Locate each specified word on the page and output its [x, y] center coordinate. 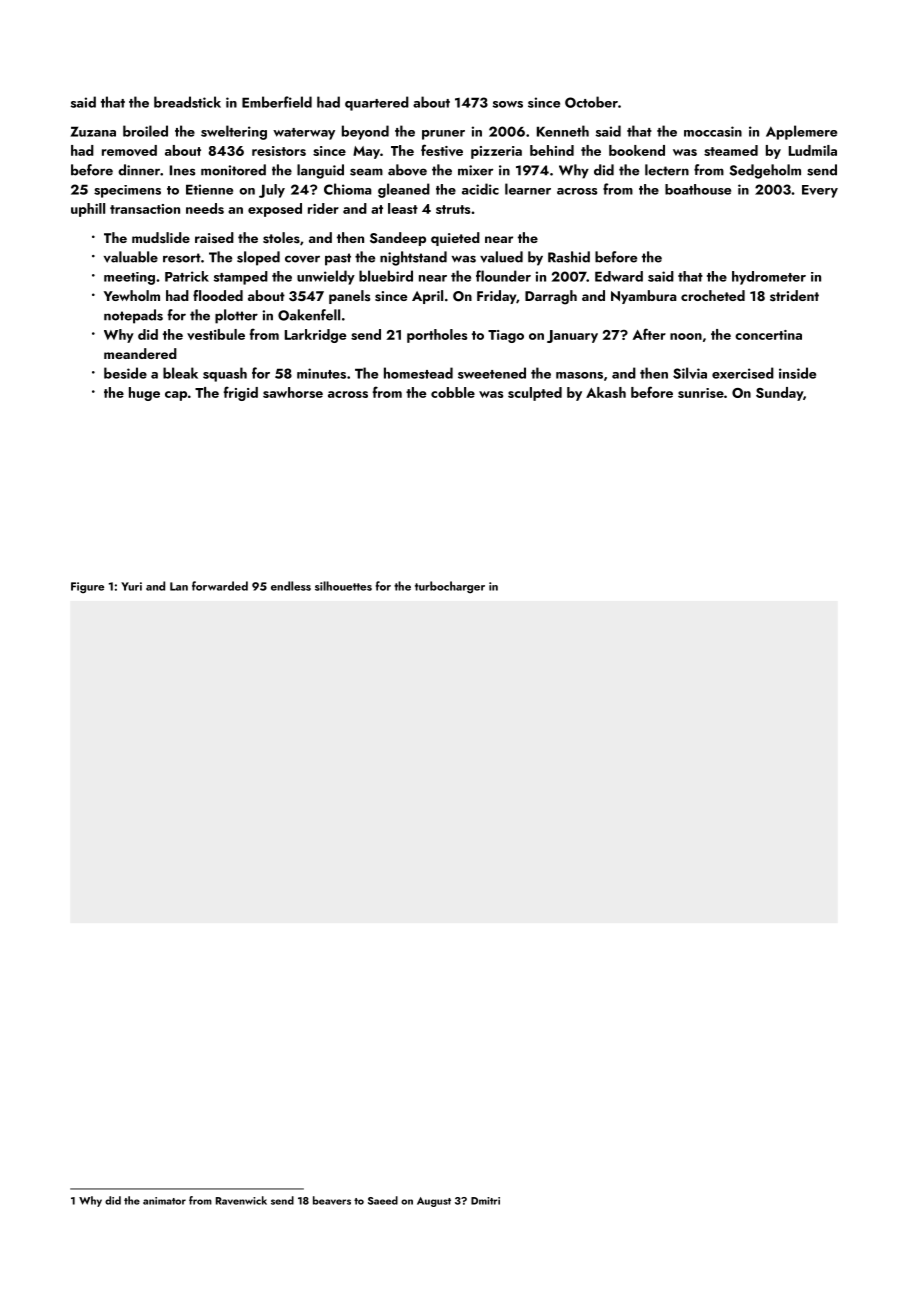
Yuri [131, 586]
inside [797, 373]
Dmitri [485, 1201]
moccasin [713, 131]
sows [508, 104]
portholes [437, 336]
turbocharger [450, 587]
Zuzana [93, 131]
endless [291, 586]
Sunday [779, 394]
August [434, 1202]
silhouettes [343, 586]
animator [164, 1201]
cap [176, 396]
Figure [87, 587]
